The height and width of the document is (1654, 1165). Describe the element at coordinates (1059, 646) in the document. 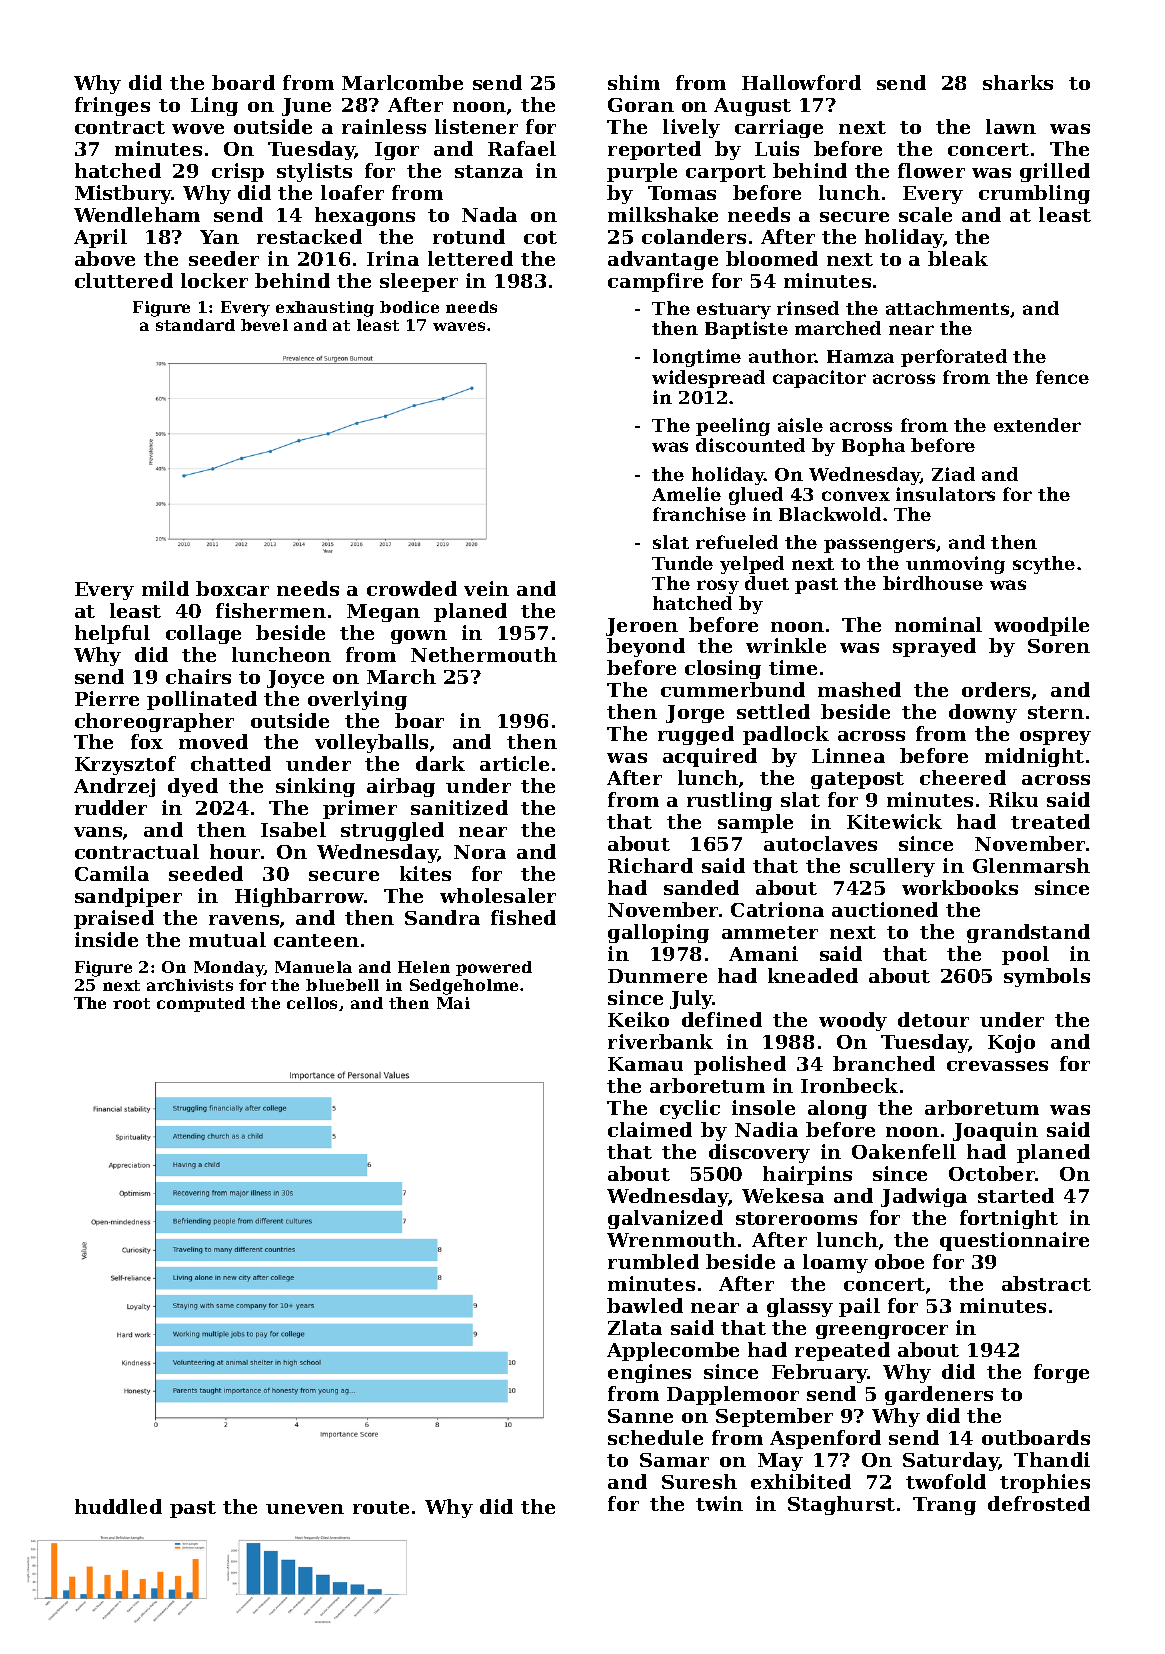

I see `Soren` at that location.
